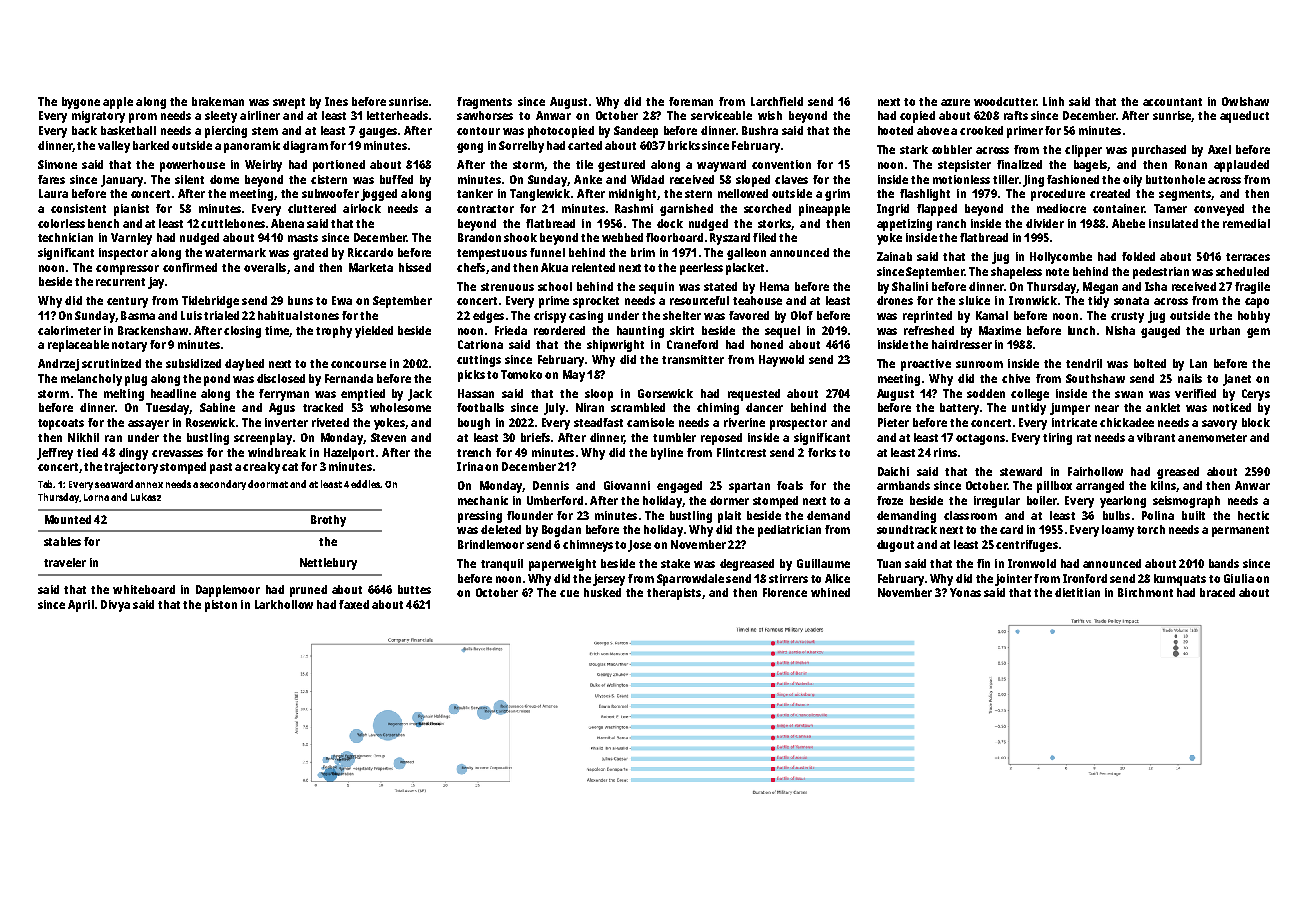 Image resolution: width=1308 pixels, height=924 pixels. What do you see at coordinates (1077, 592) in the image?
I see `dietitian` at bounding box center [1077, 592].
